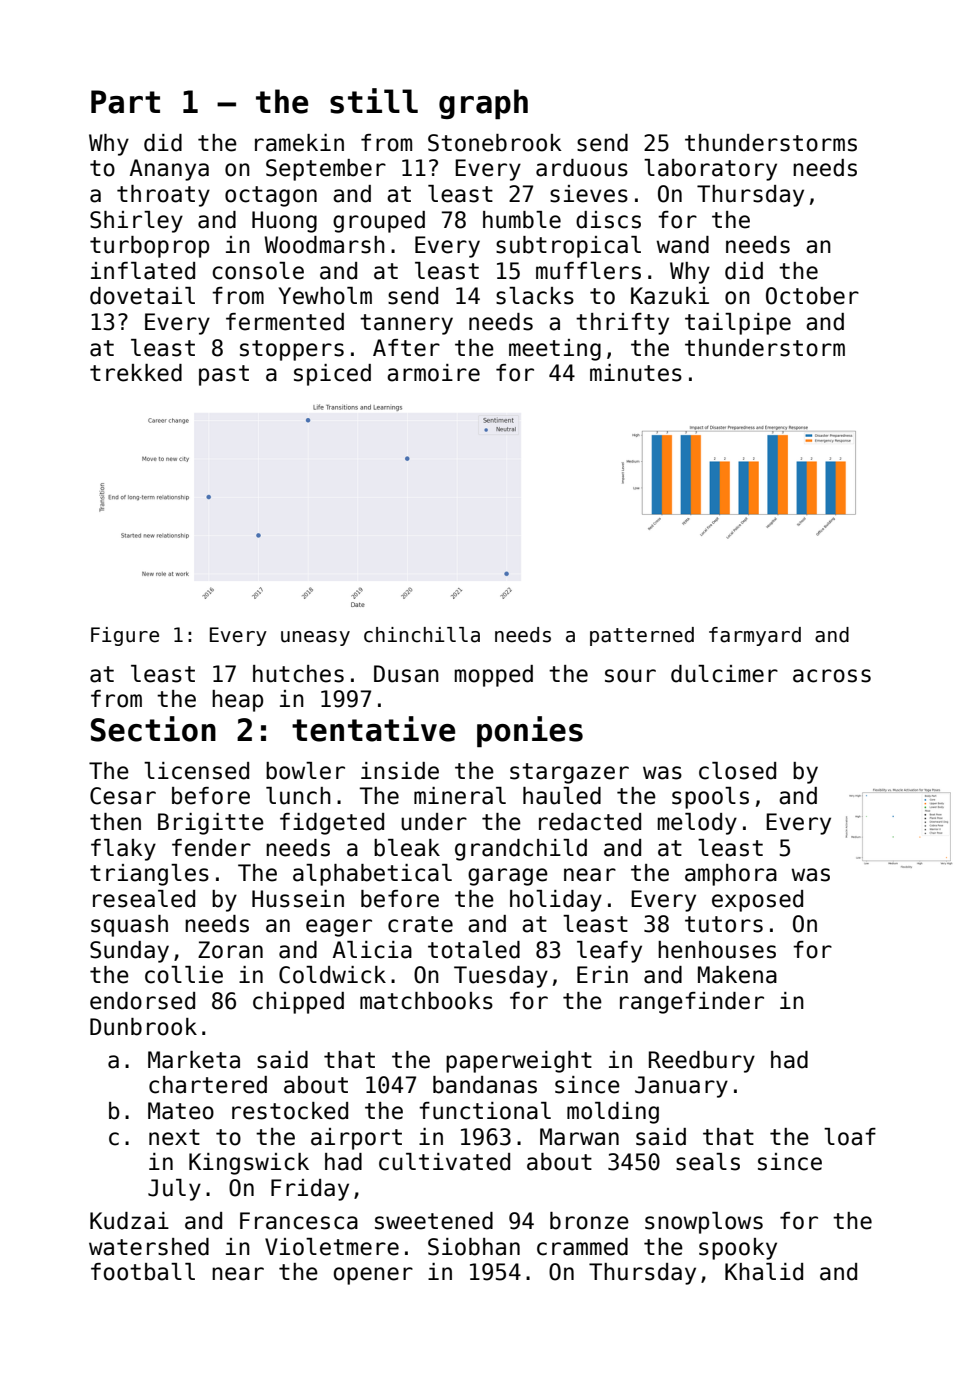 Image resolution: width=974 pixels, height=1383 pixels. Describe the element at coordinates (143, 1272) in the screenshot. I see `football` at that location.
